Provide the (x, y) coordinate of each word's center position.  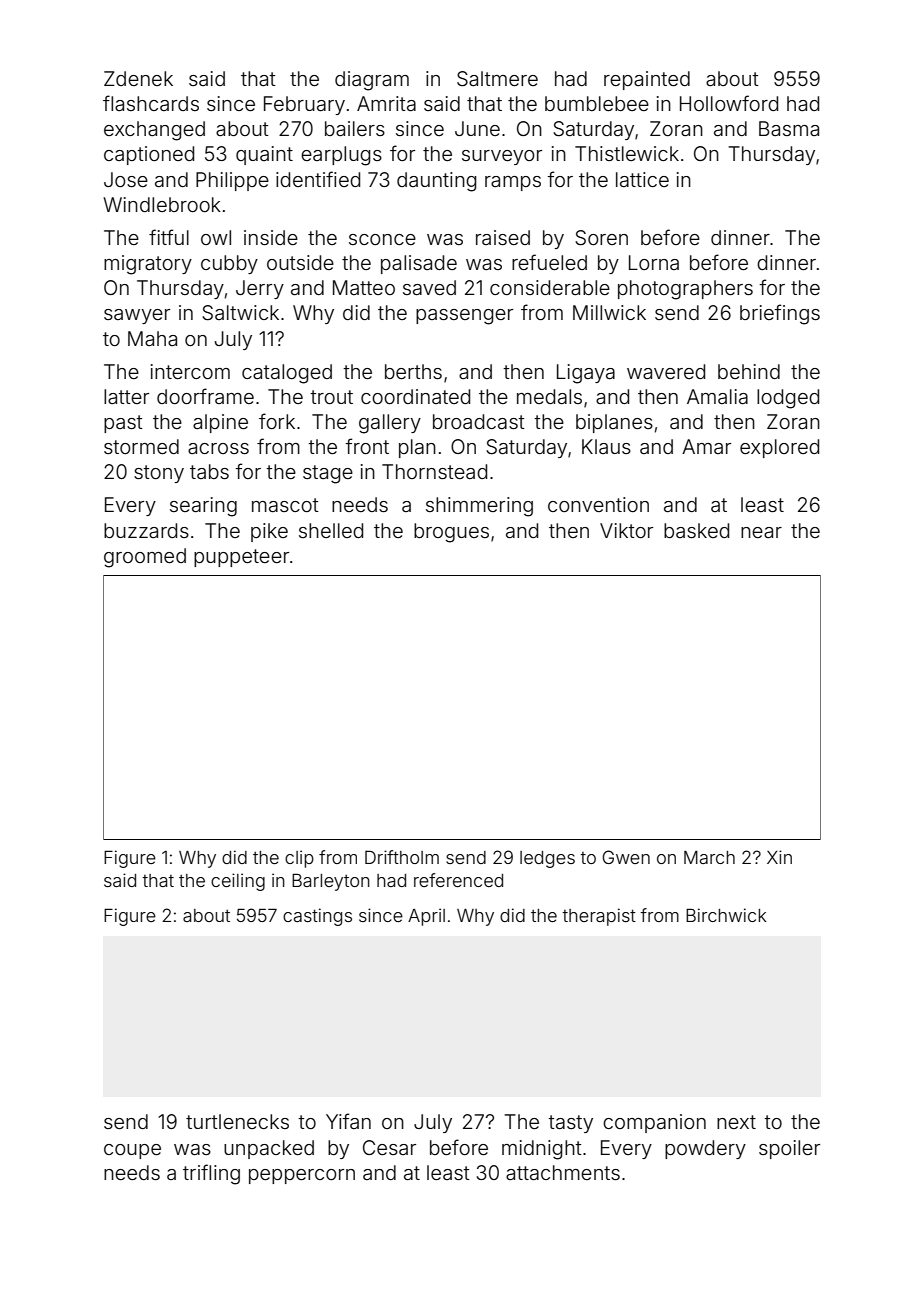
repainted (647, 80)
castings (317, 917)
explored (779, 448)
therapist (599, 917)
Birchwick (726, 915)
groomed (145, 558)
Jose (126, 179)
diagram (372, 81)
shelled (331, 530)
